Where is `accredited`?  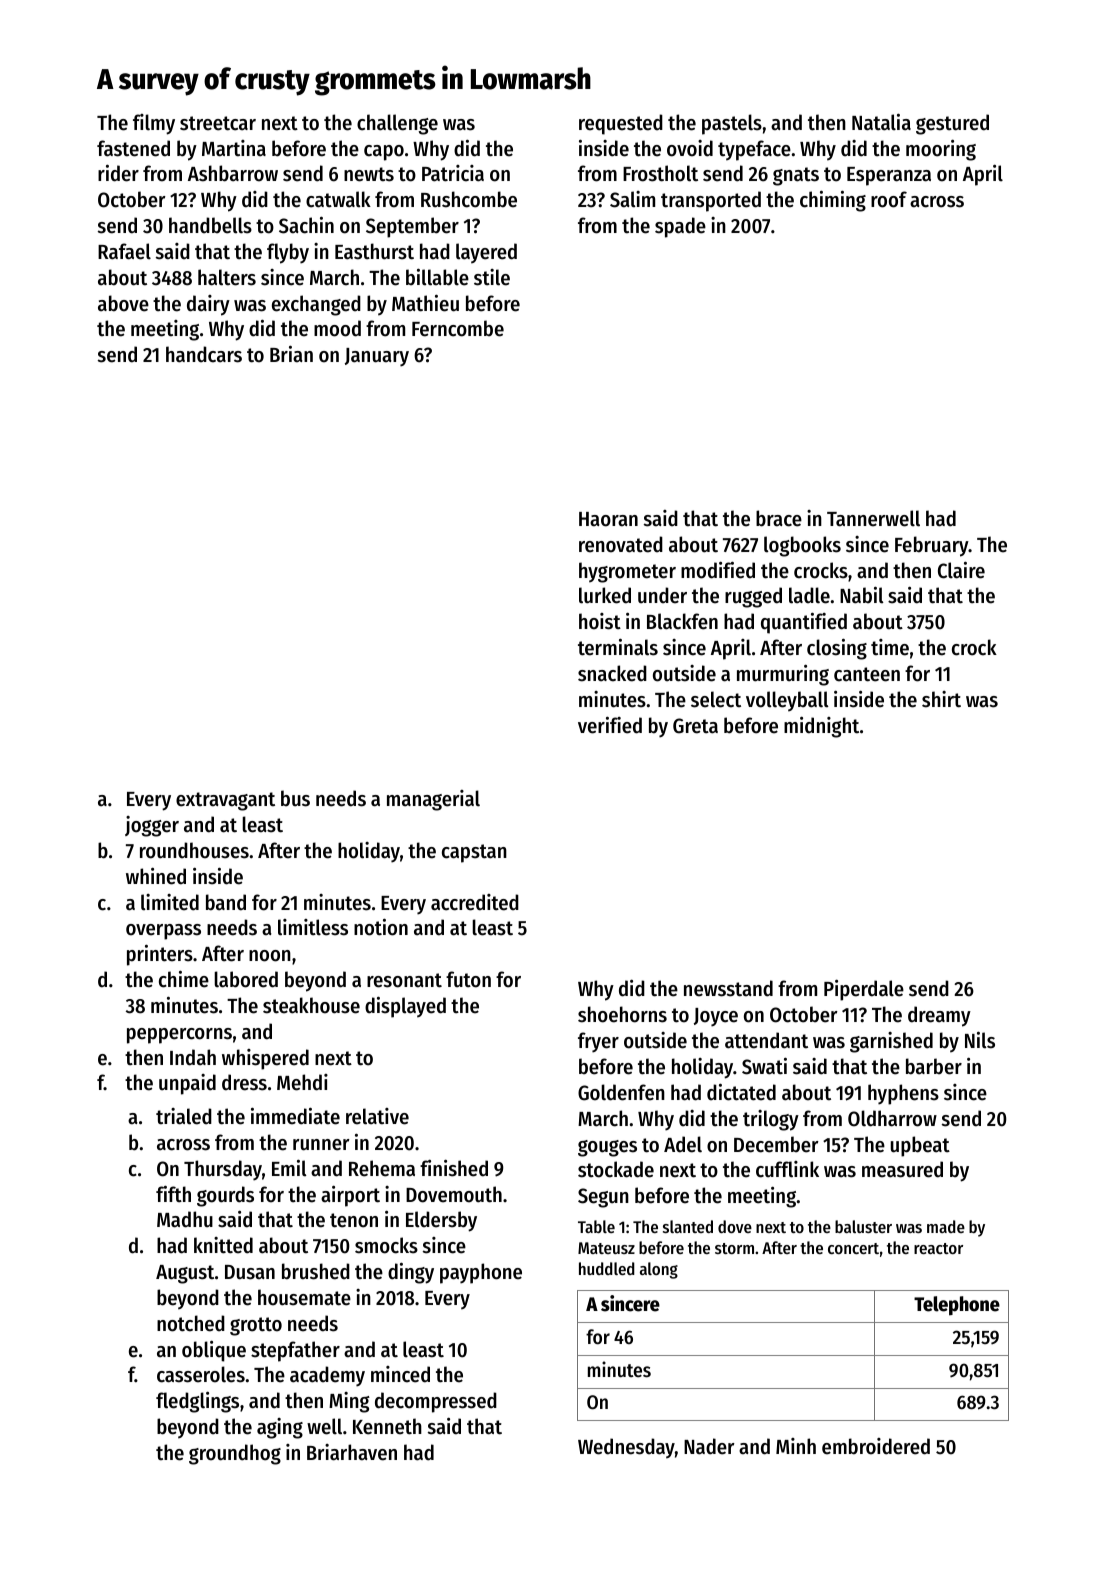 accredited is located at coordinates (475, 902).
